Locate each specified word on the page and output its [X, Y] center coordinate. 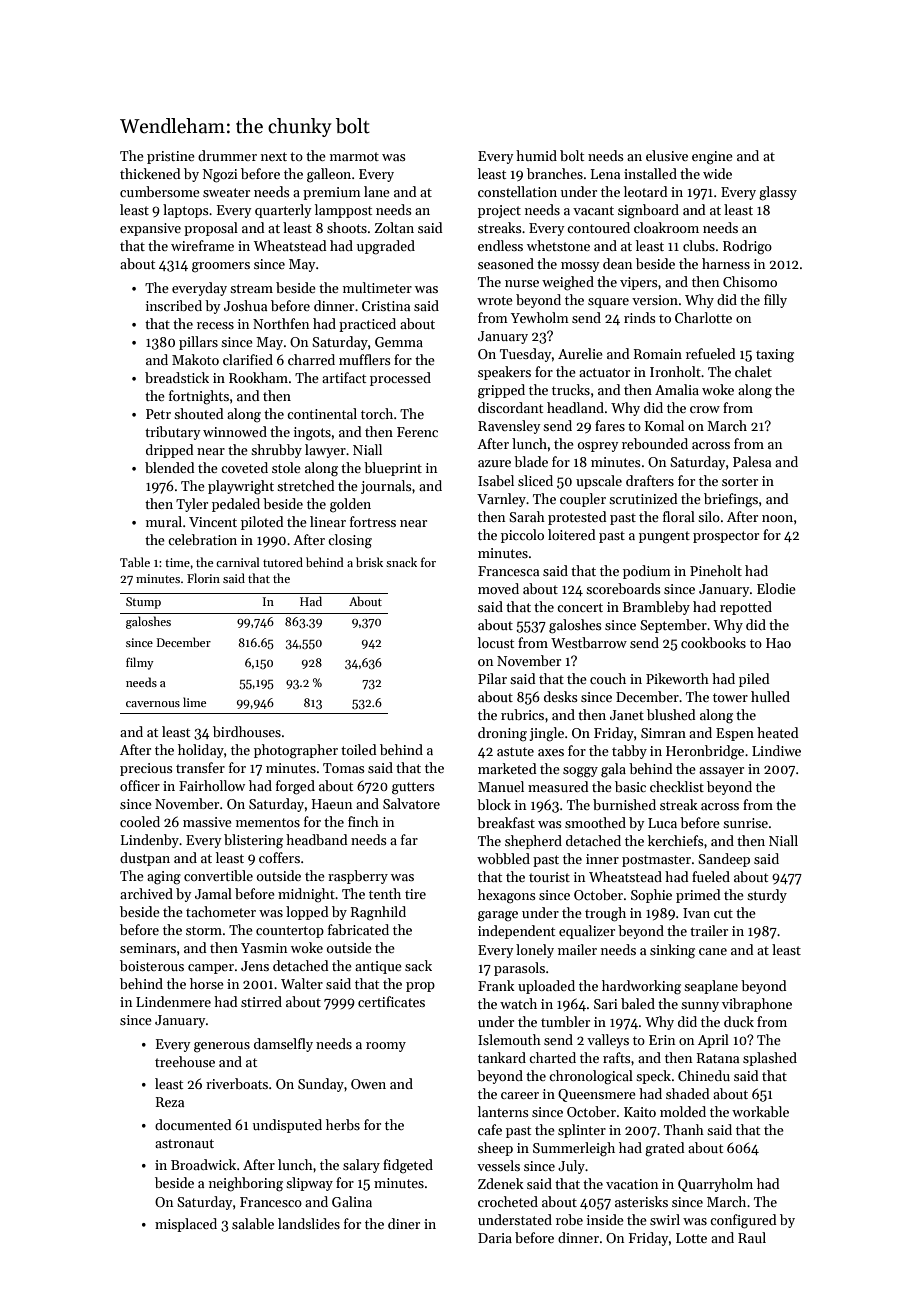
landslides [309, 1223]
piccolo [522, 536]
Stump [143, 603]
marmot [354, 156]
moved [498, 588]
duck [739, 1021]
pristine [171, 157]
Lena [605, 174]
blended [170, 467]
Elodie [776, 588]
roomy [386, 1047]
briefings [731, 500]
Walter [302, 983]
